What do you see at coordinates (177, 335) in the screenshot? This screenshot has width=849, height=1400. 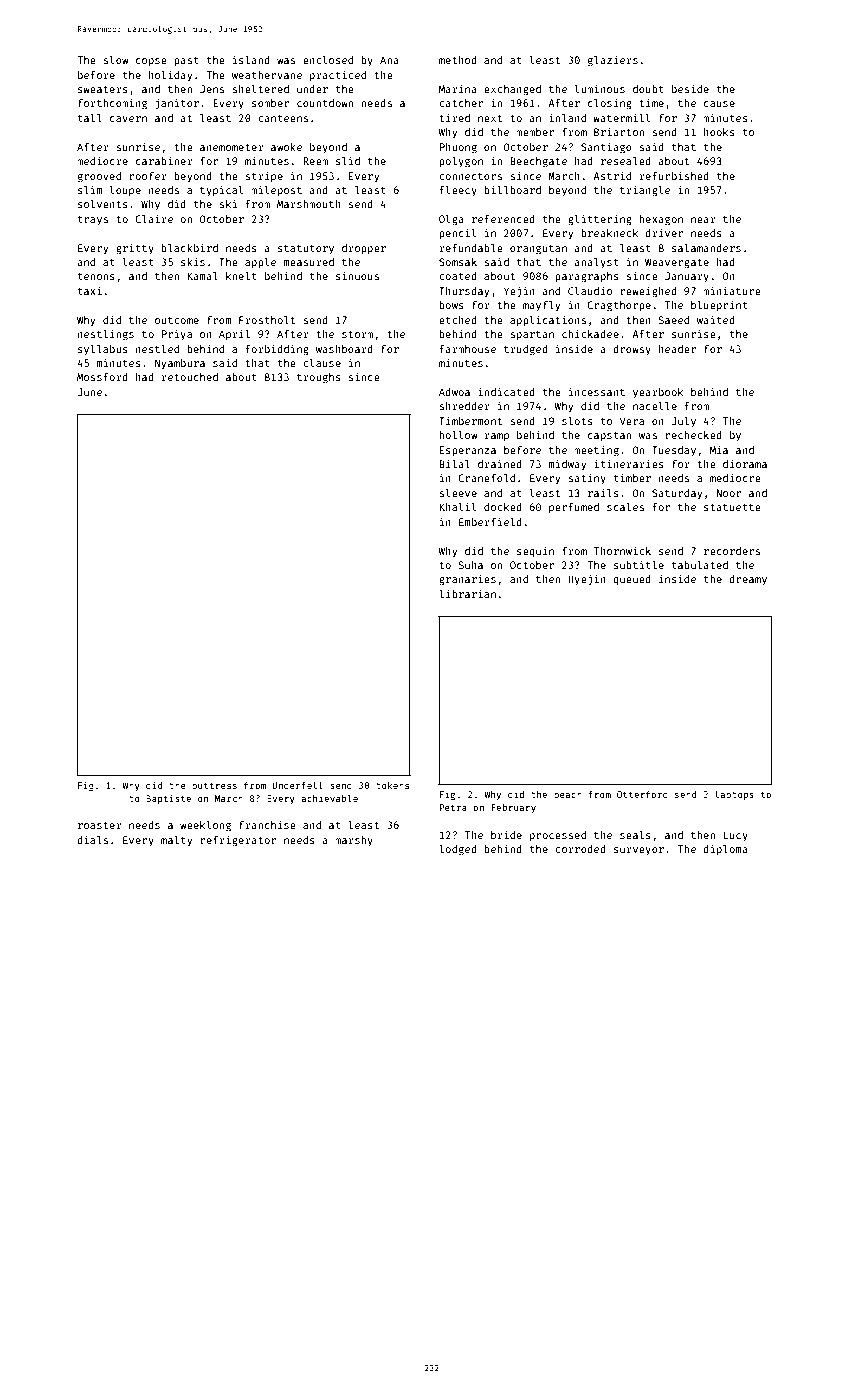 I see `Priya` at bounding box center [177, 335].
